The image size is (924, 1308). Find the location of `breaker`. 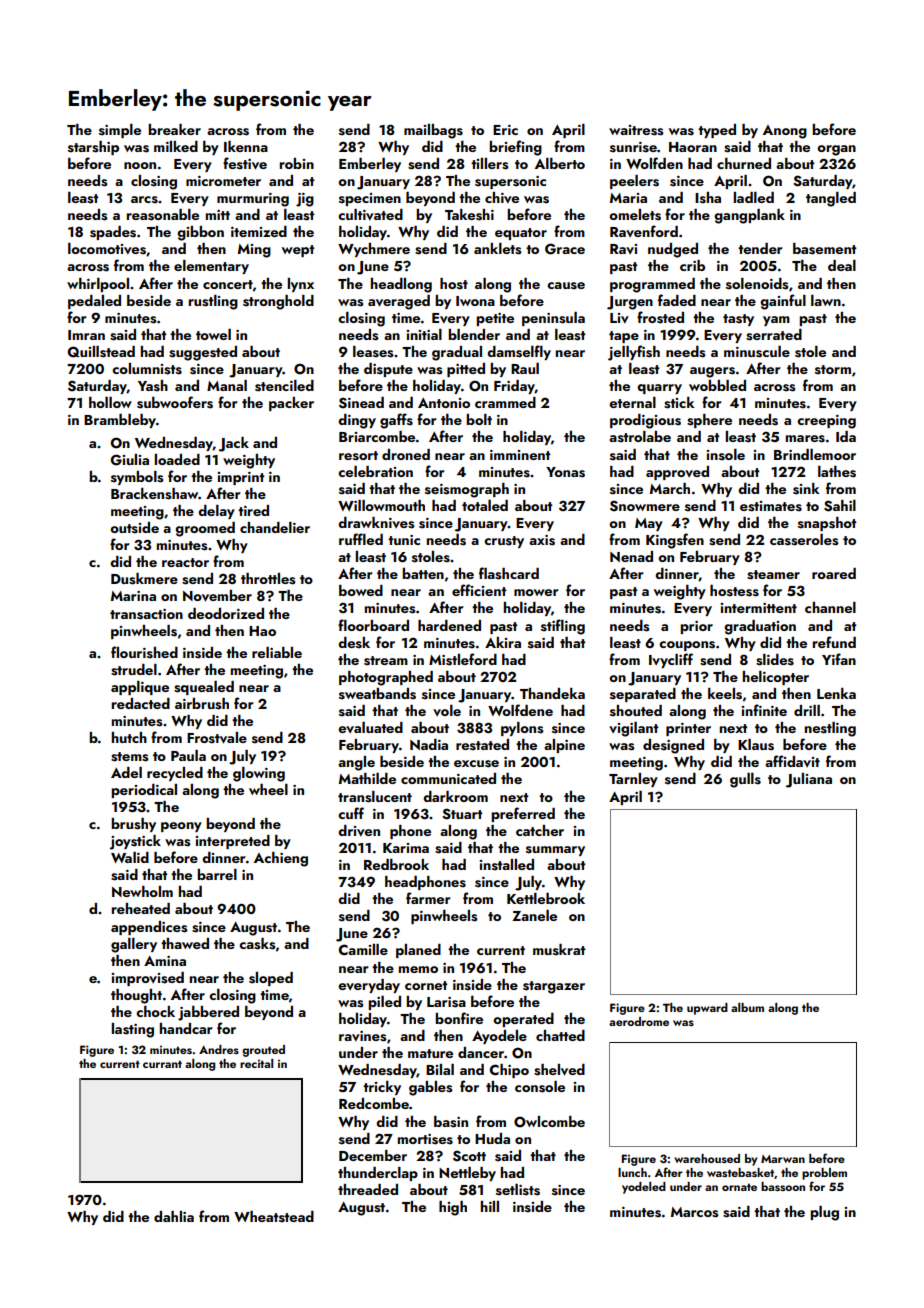

breaker is located at coordinates (174, 129).
